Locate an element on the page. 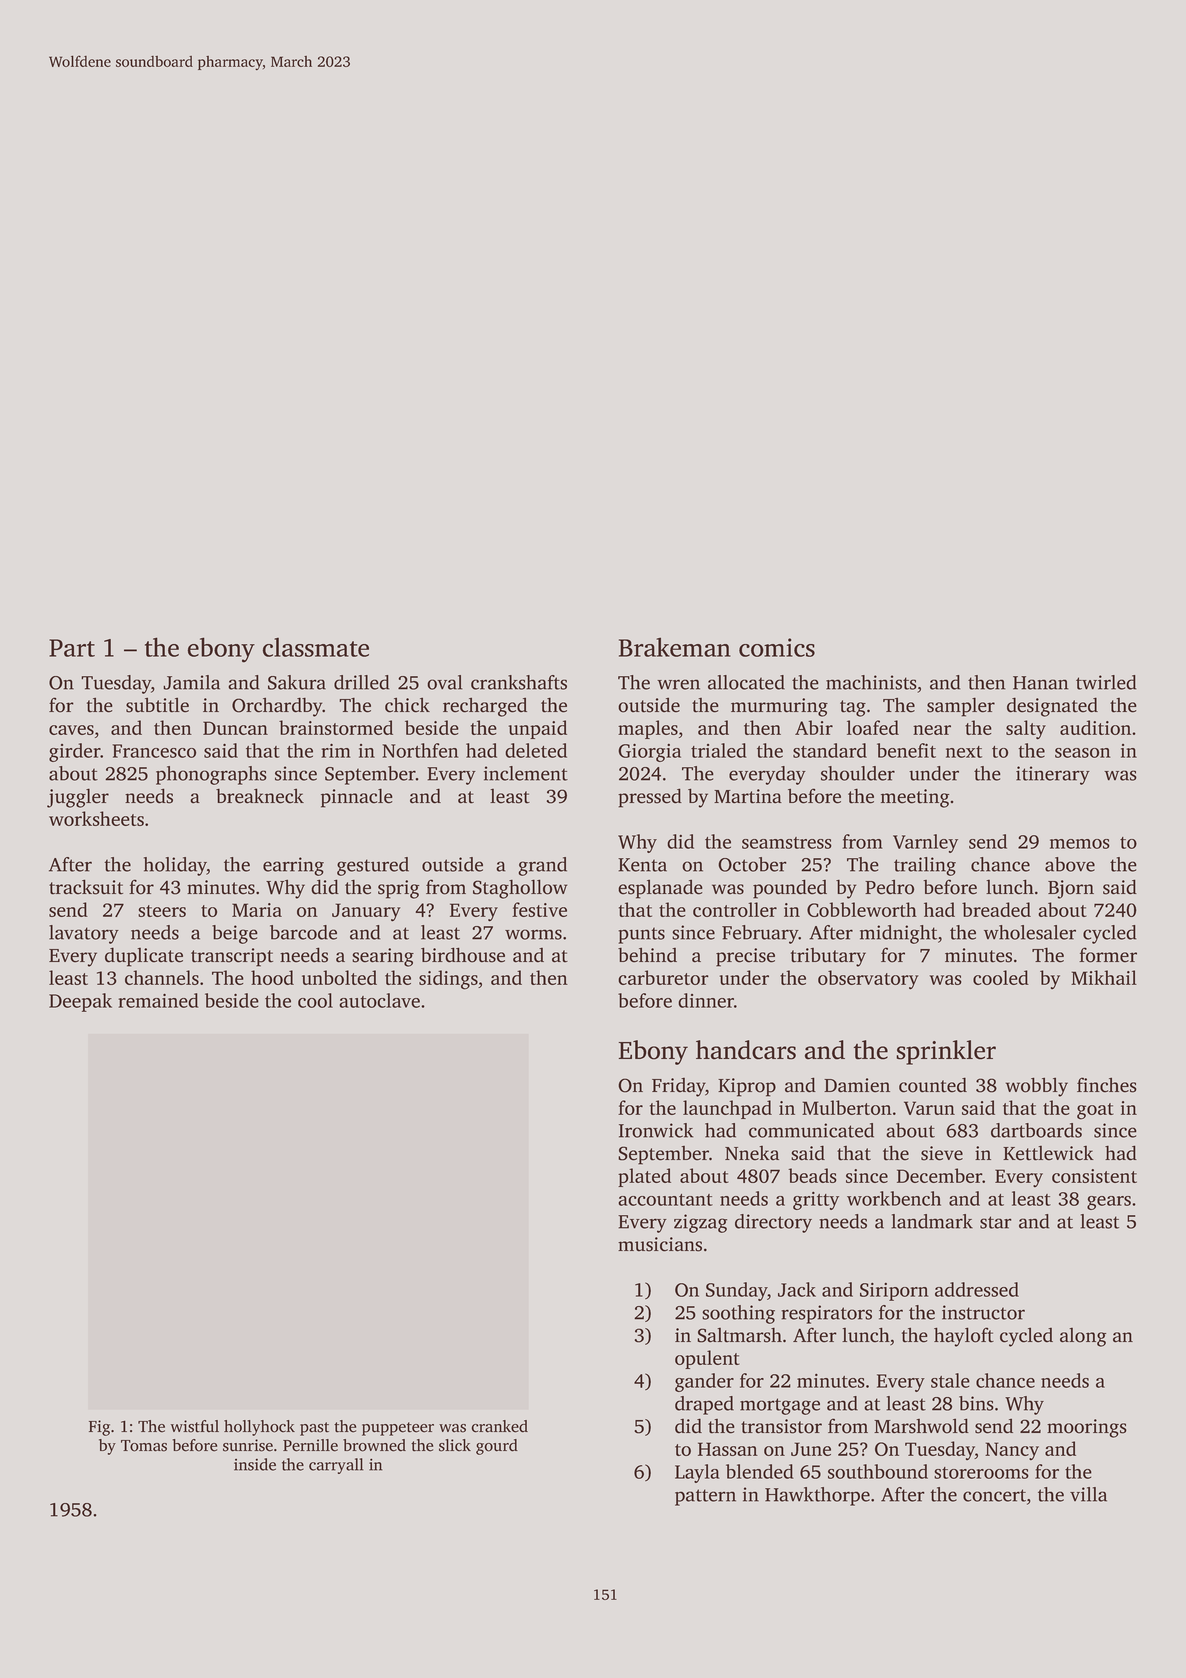 The image size is (1186, 1678). launchpad is located at coordinates (727, 1109).
